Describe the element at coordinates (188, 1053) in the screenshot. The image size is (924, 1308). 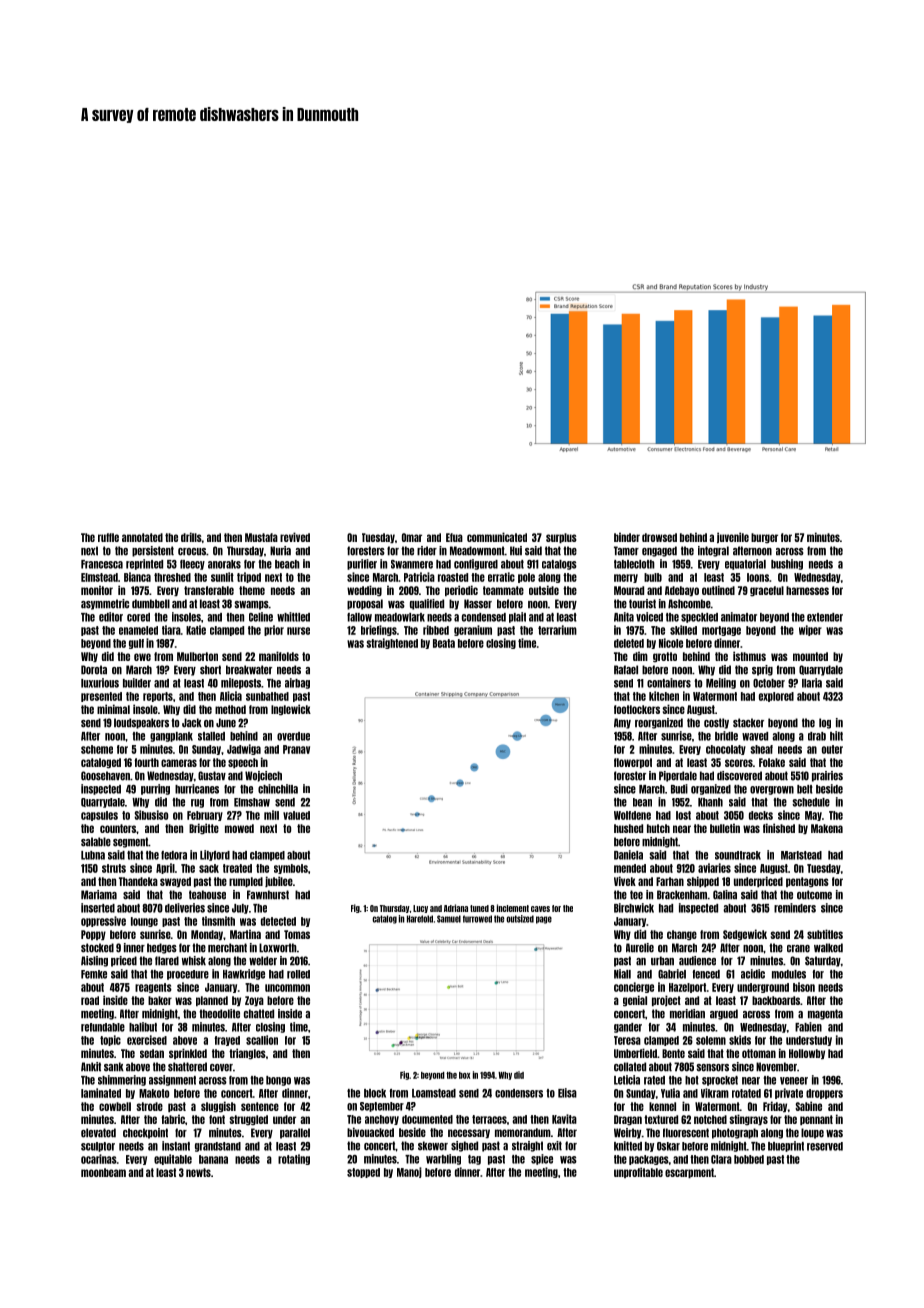
I see `sprinkled` at that location.
